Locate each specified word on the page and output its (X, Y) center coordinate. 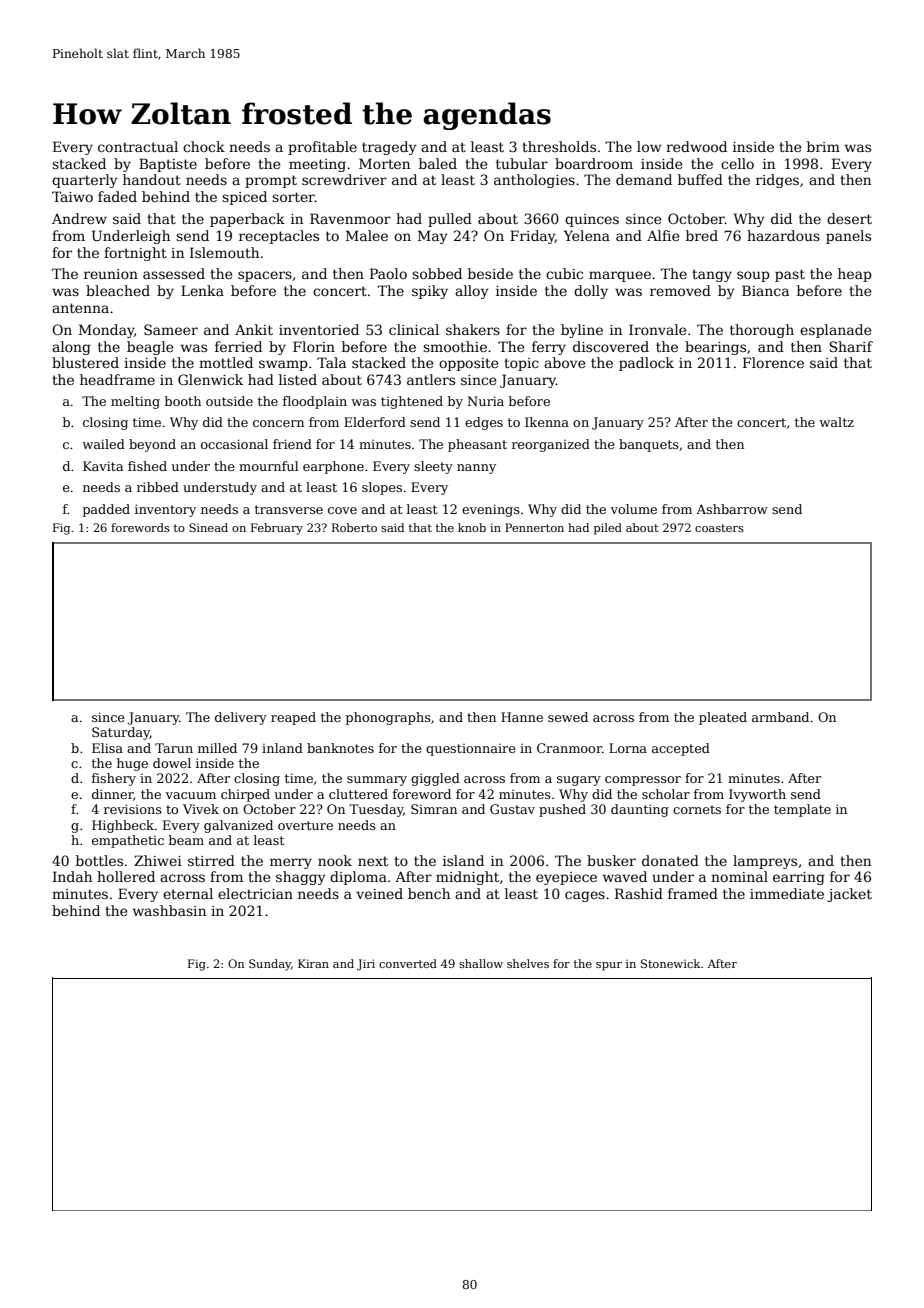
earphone (333, 467)
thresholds (559, 146)
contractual (138, 146)
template (802, 810)
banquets (649, 445)
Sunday (270, 965)
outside (229, 401)
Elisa (107, 748)
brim (823, 146)
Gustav (512, 809)
